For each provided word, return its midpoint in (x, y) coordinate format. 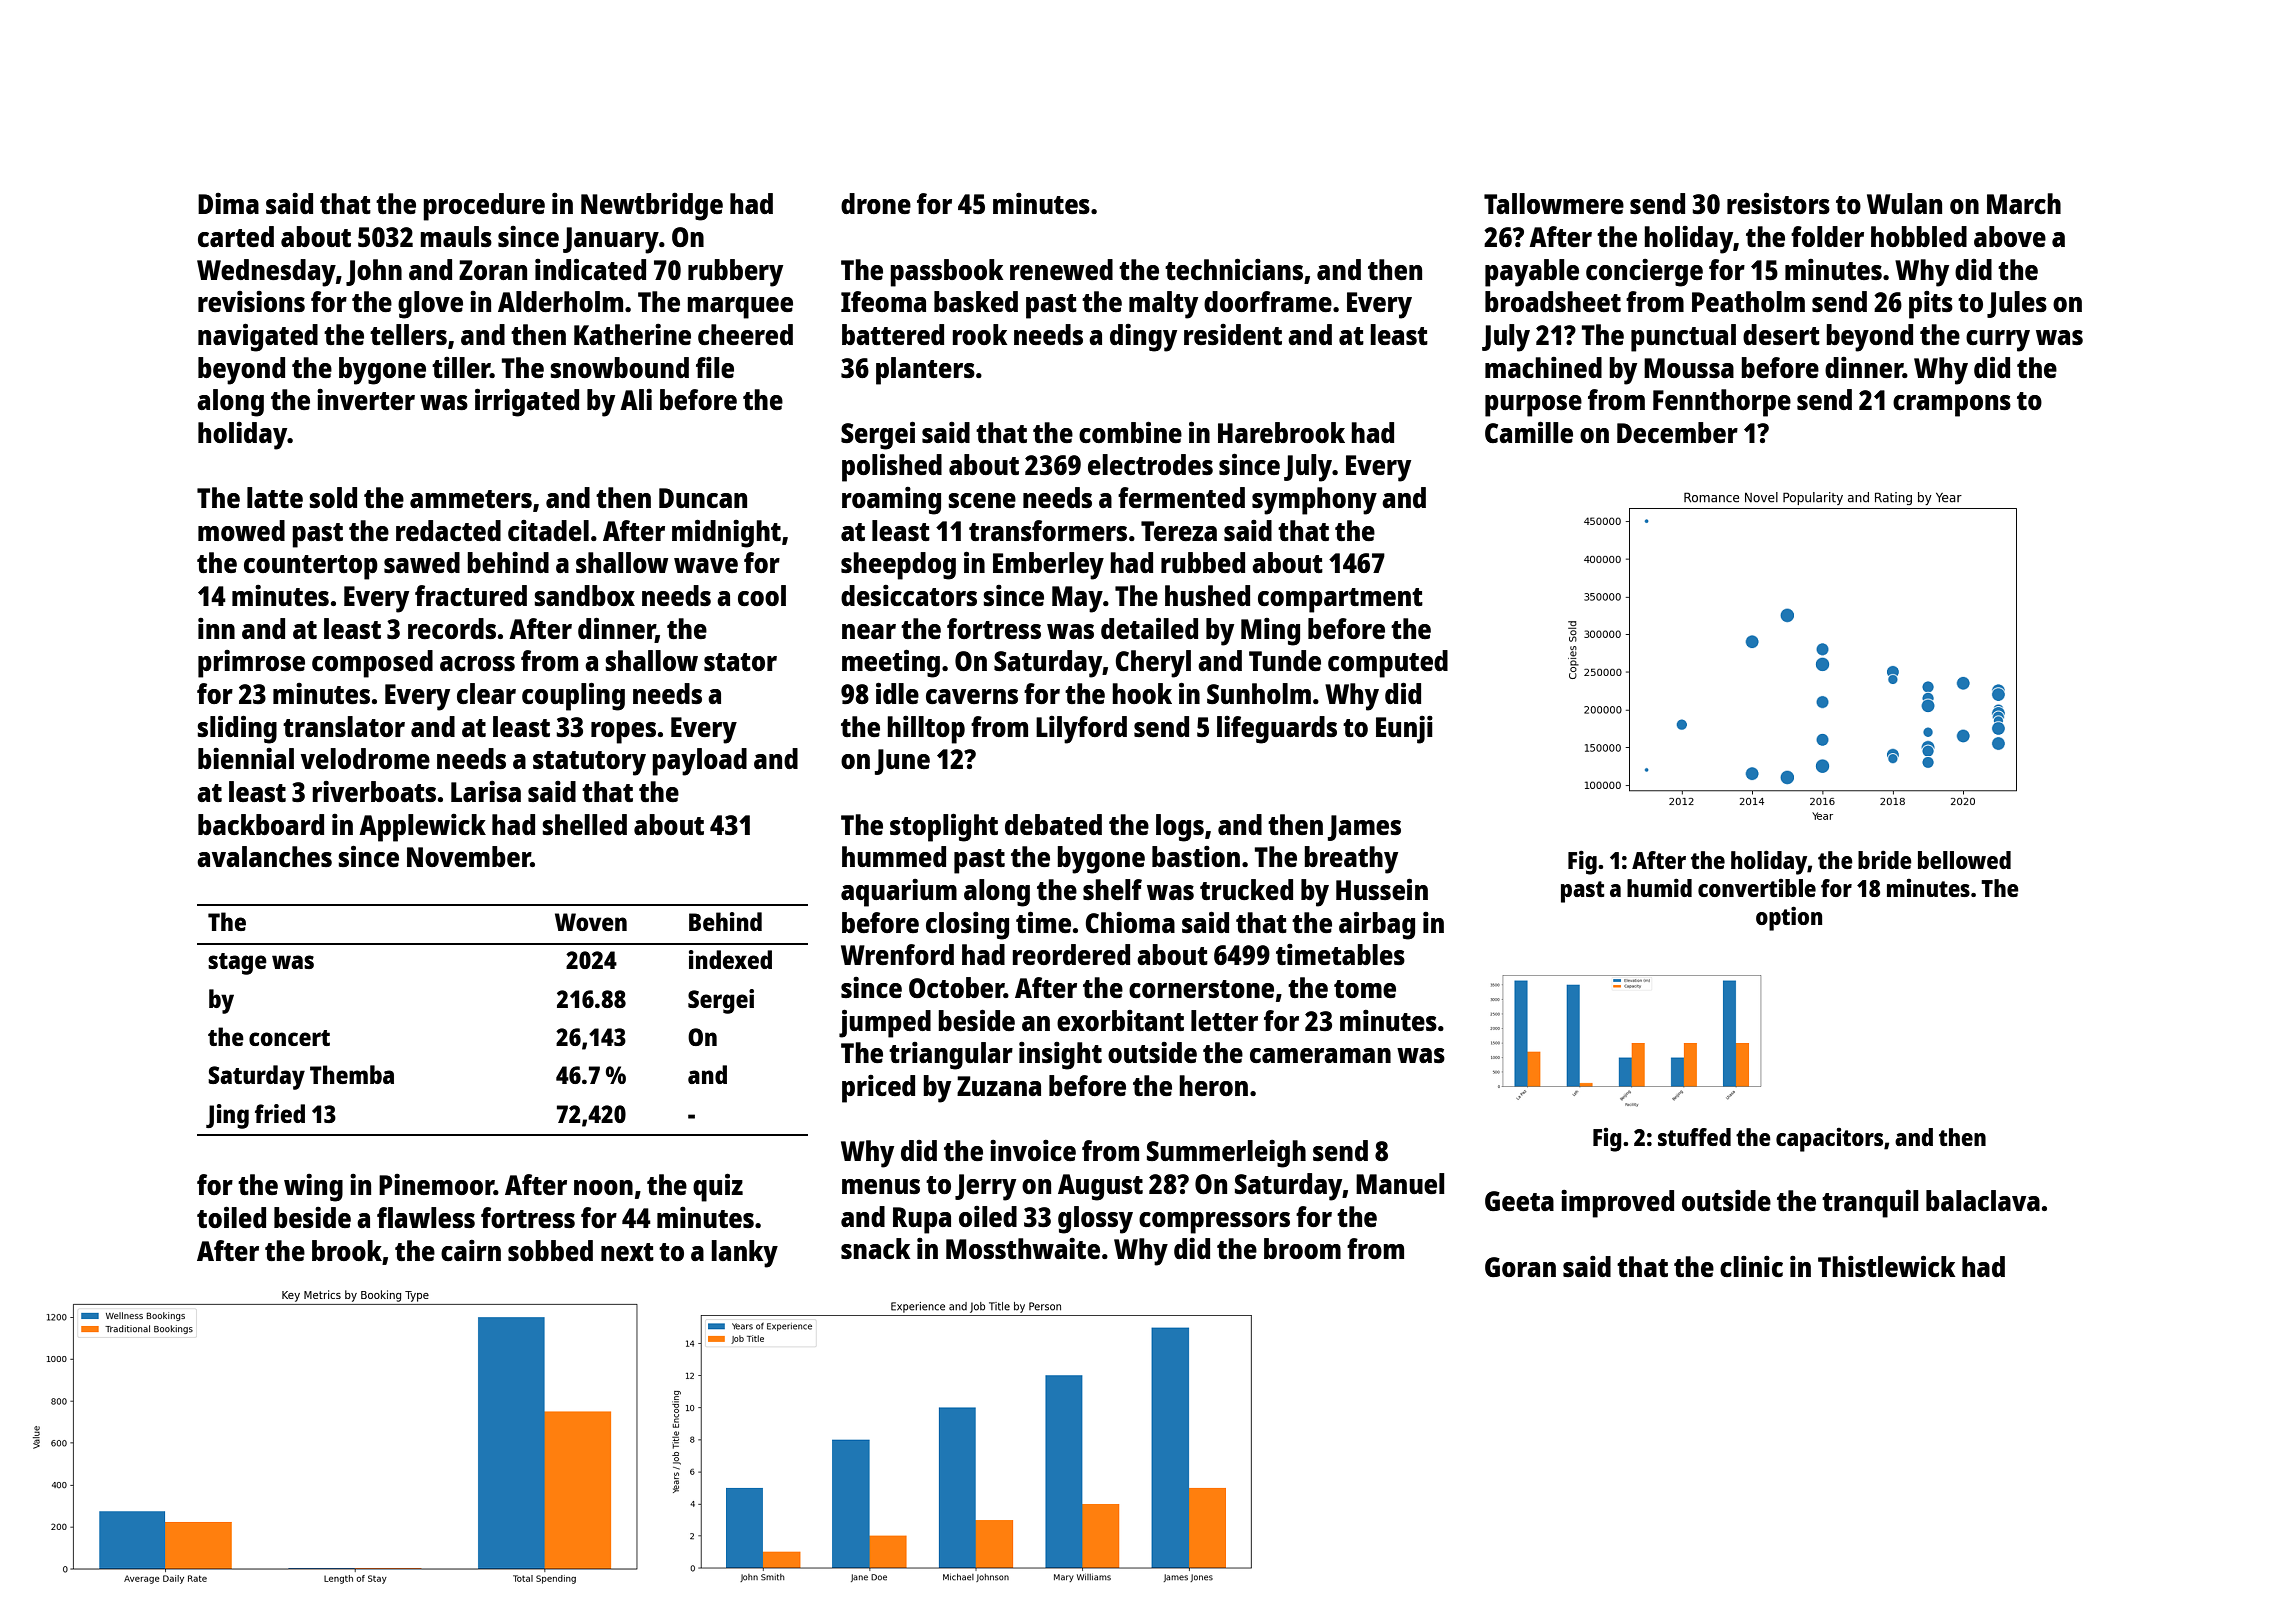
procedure (484, 207)
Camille (1529, 432)
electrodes (1150, 464)
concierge (1644, 272)
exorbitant (1120, 1020)
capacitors (1829, 1140)
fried (280, 1113)
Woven (591, 922)
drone (876, 203)
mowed (241, 530)
